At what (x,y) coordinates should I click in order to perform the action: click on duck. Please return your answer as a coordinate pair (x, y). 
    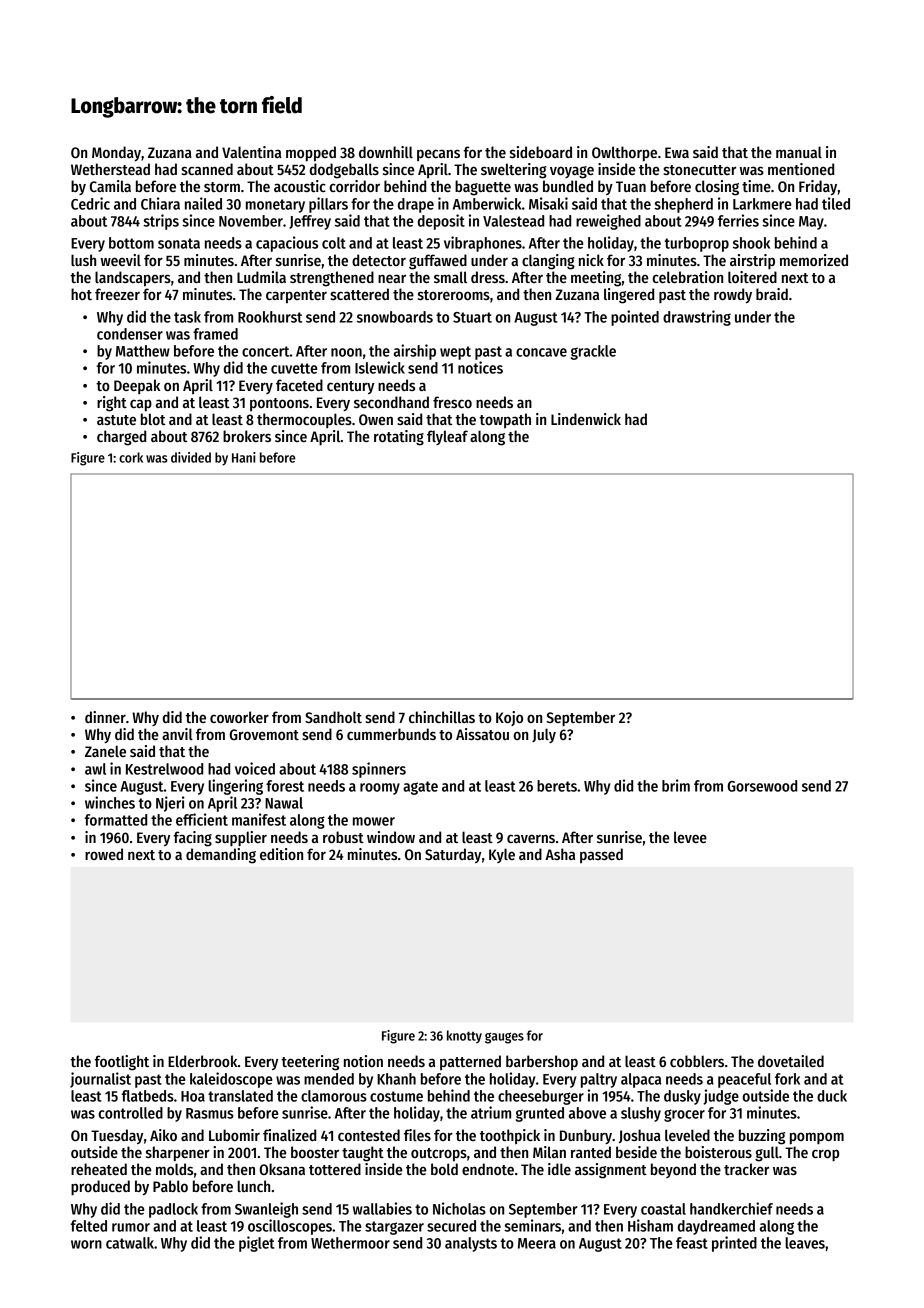
    Looking at the image, I should click on (832, 1096).
